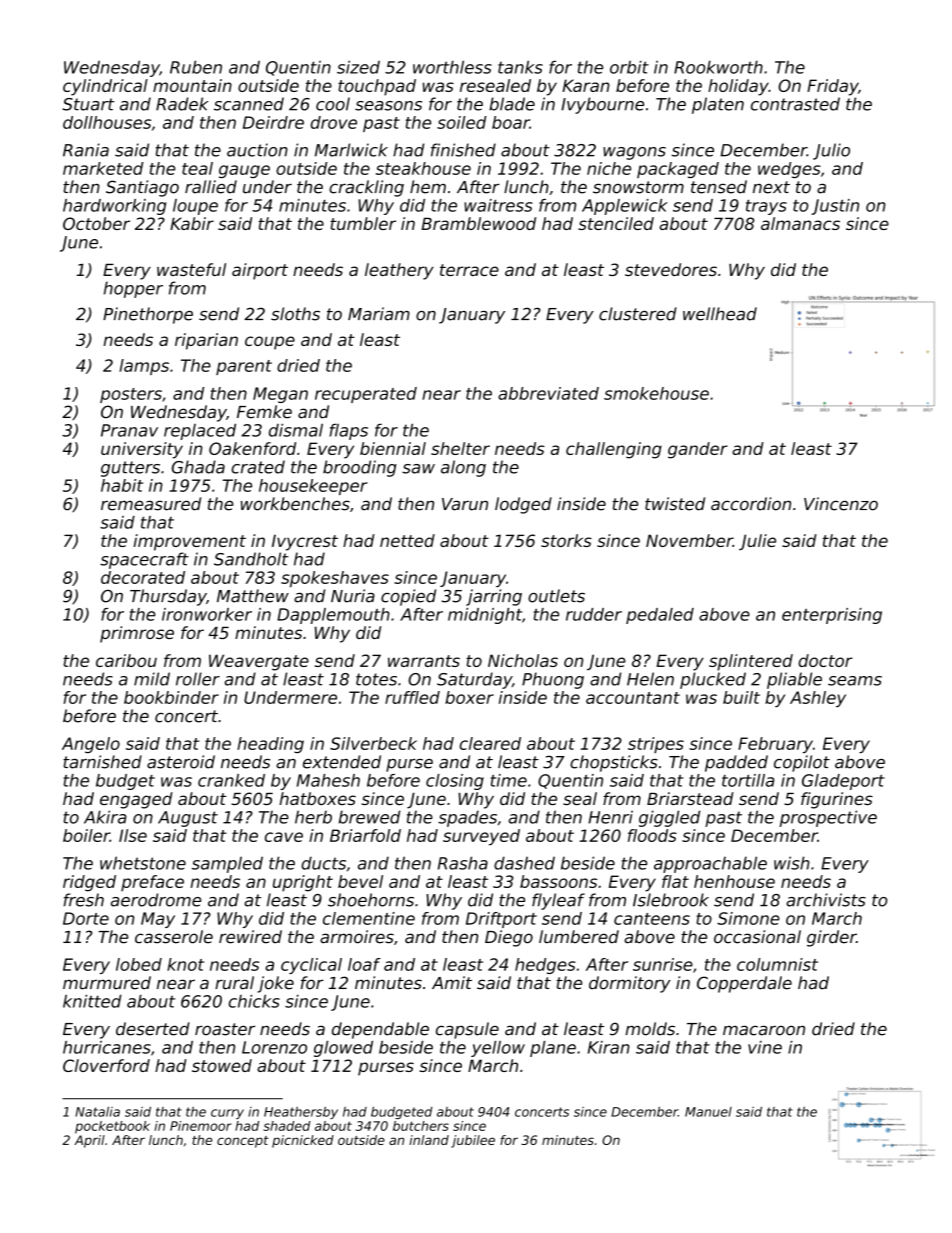 The image size is (952, 1233). I want to click on Rania, so click(86, 150).
